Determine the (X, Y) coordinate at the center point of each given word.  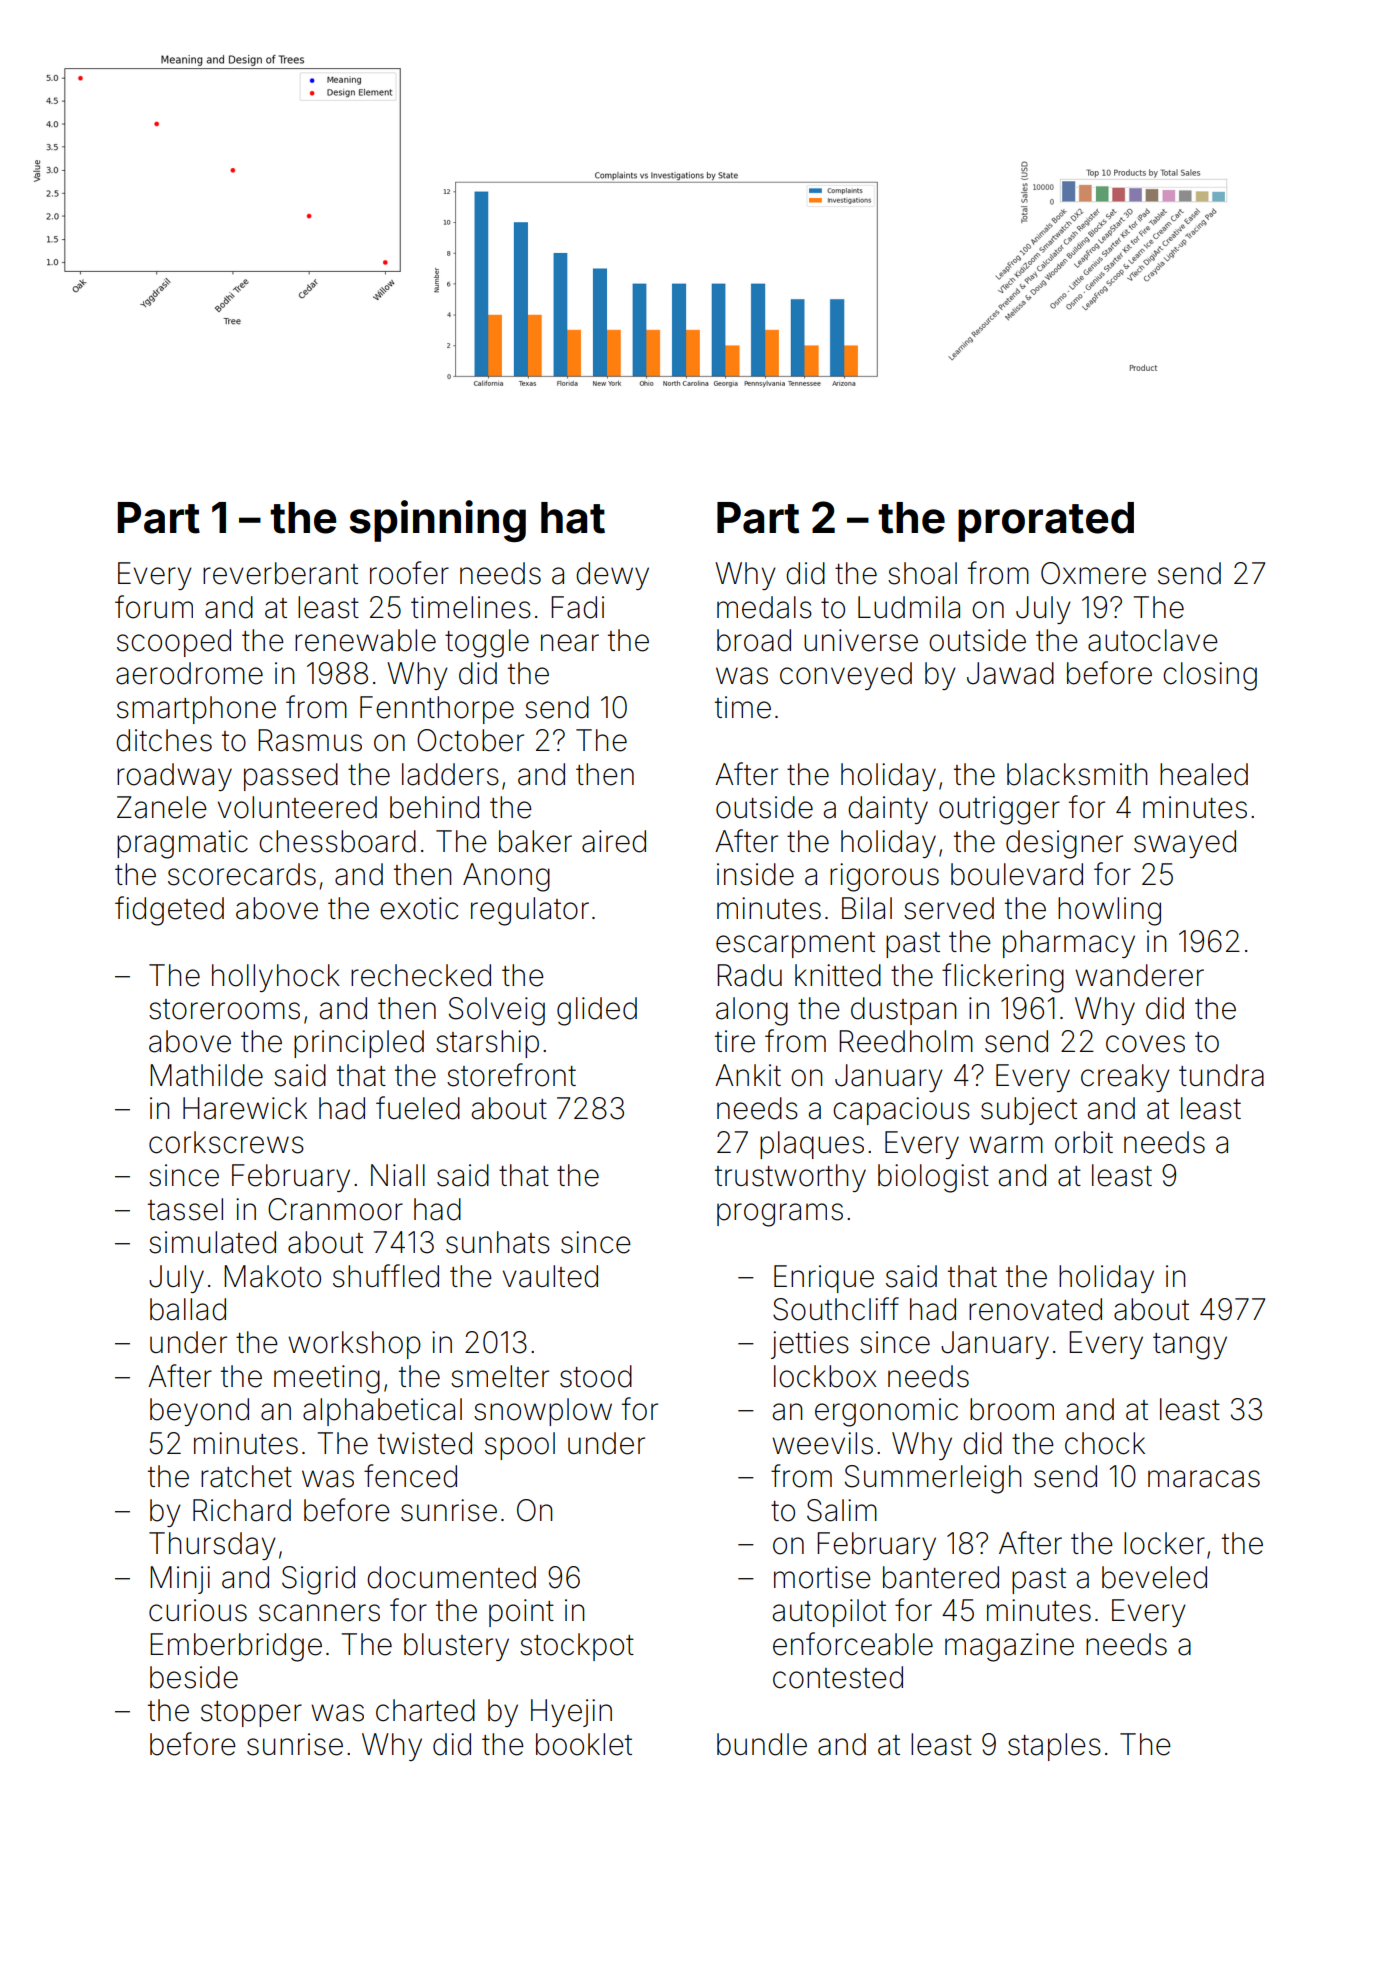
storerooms (224, 1009)
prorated (1046, 522)
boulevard (1017, 874)
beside (194, 1677)
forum (154, 607)
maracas (1204, 1479)
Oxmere (1093, 573)
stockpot (577, 1647)
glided (597, 1011)
